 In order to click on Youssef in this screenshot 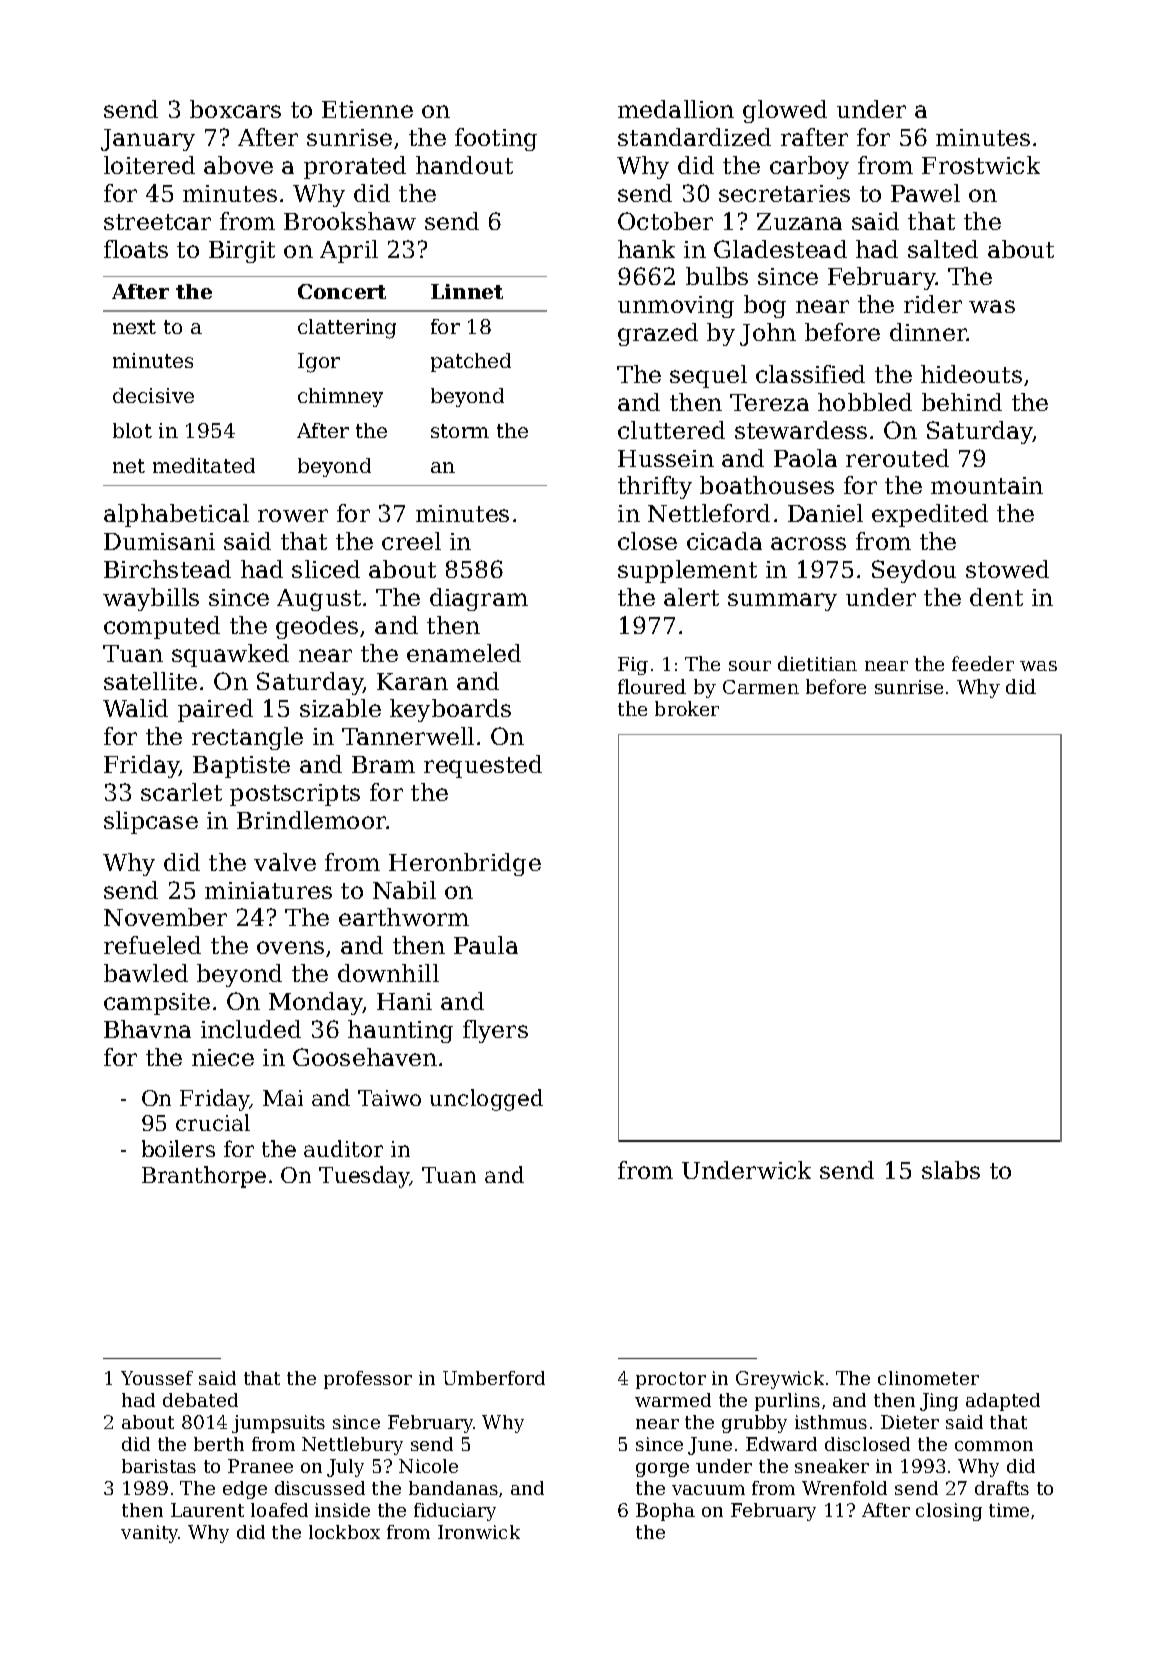, I will do `click(157, 1378)`.
